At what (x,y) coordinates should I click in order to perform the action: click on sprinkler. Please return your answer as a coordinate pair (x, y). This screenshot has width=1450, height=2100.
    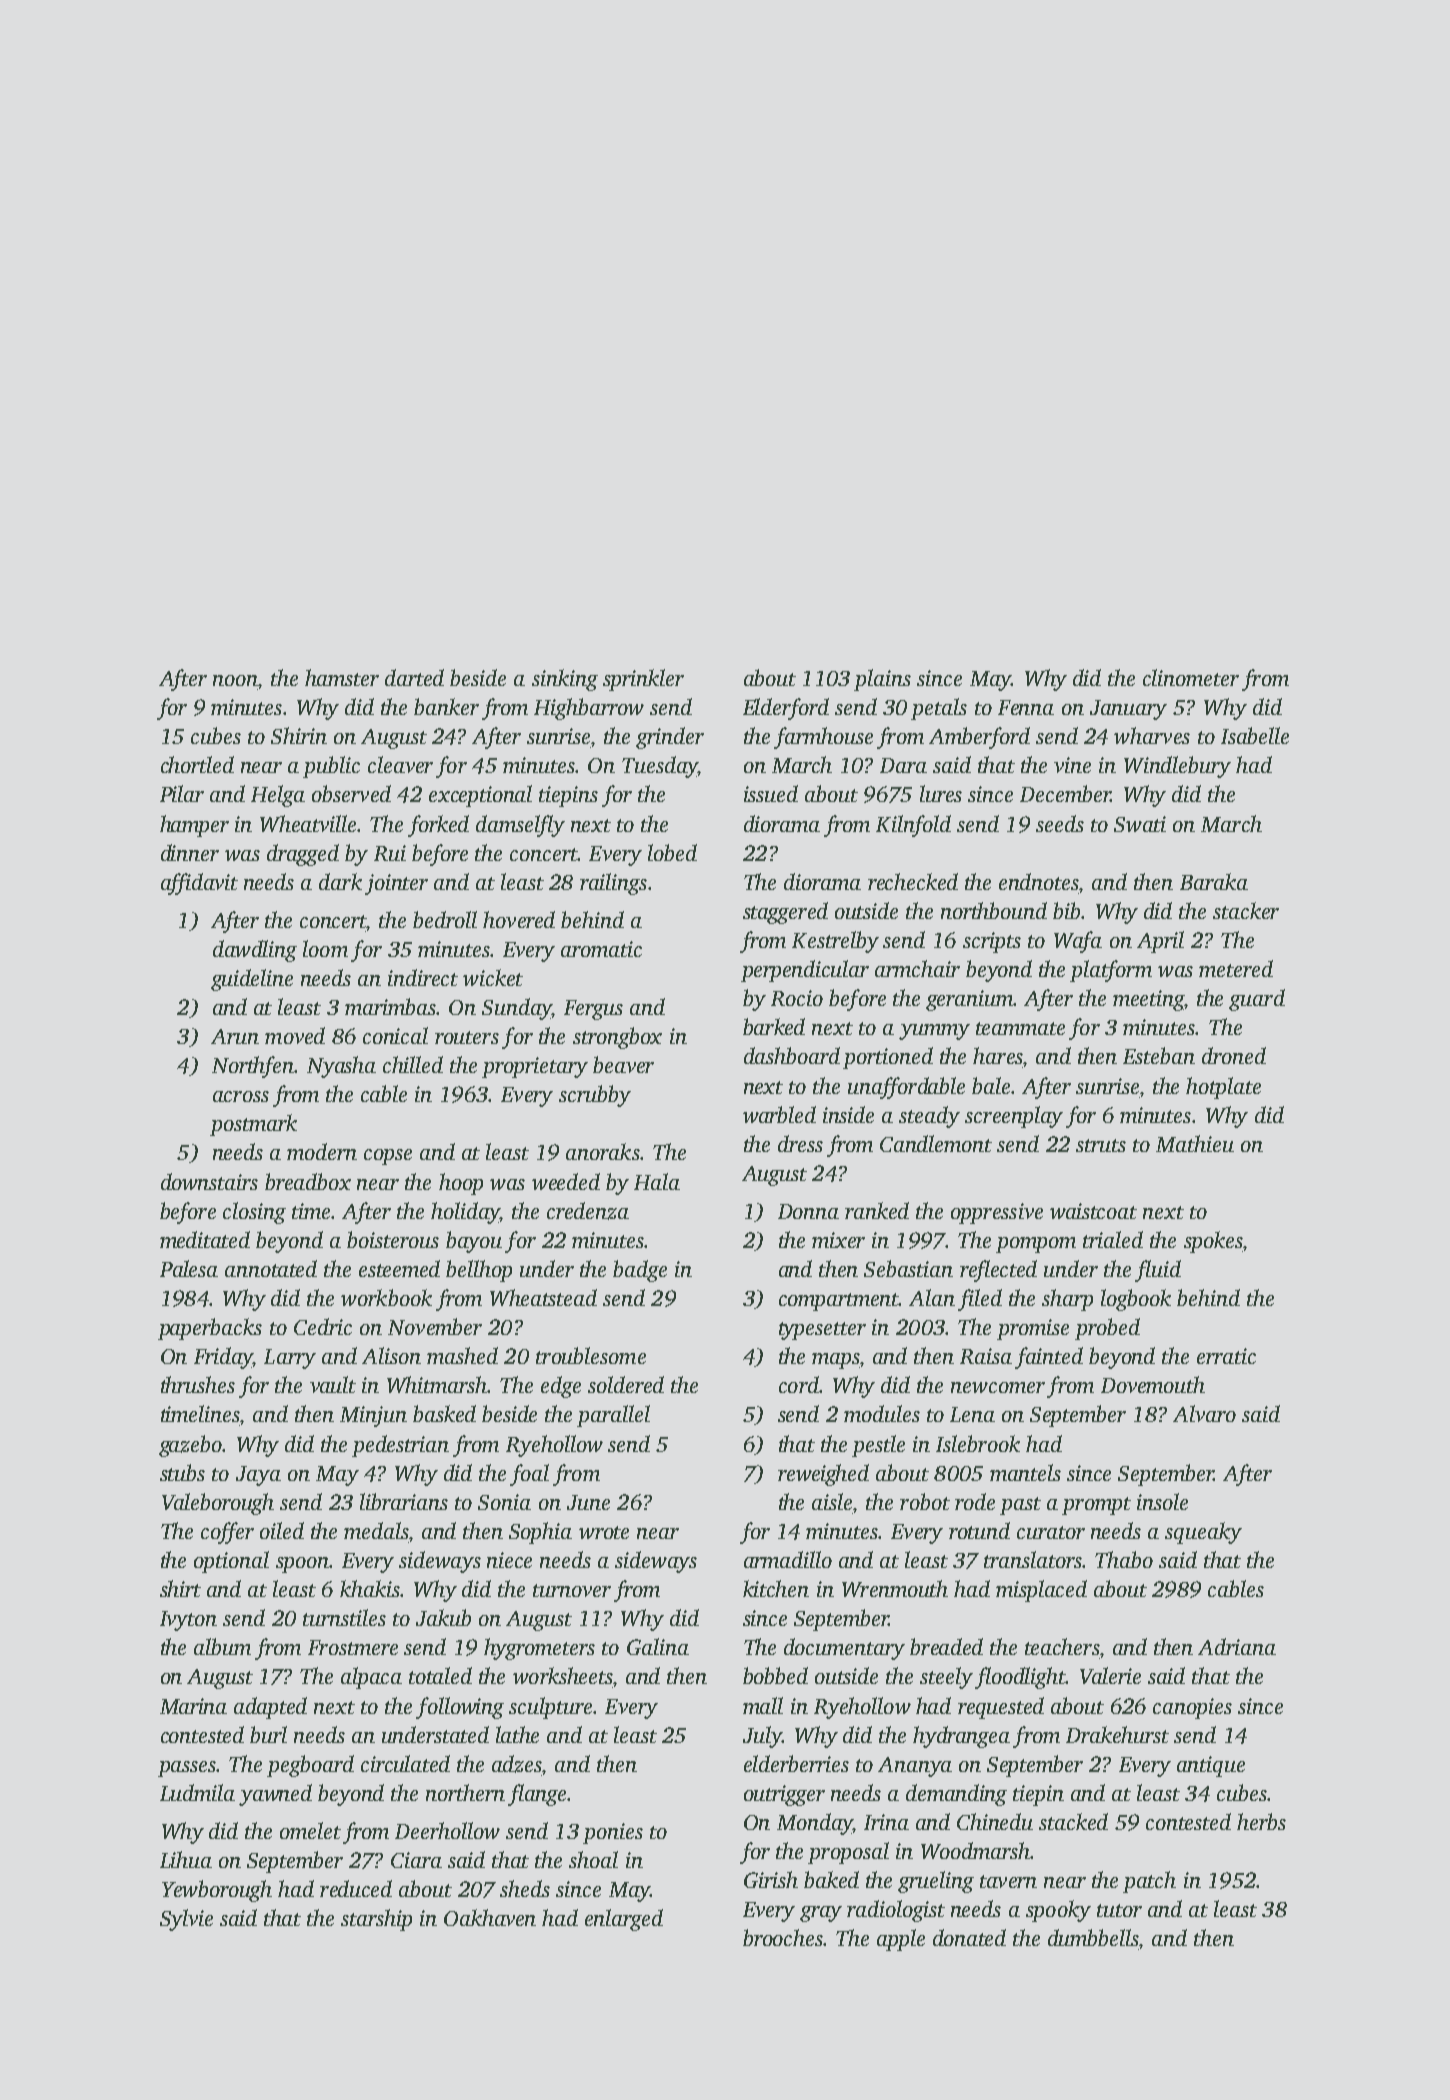
    Looking at the image, I should click on (643, 680).
